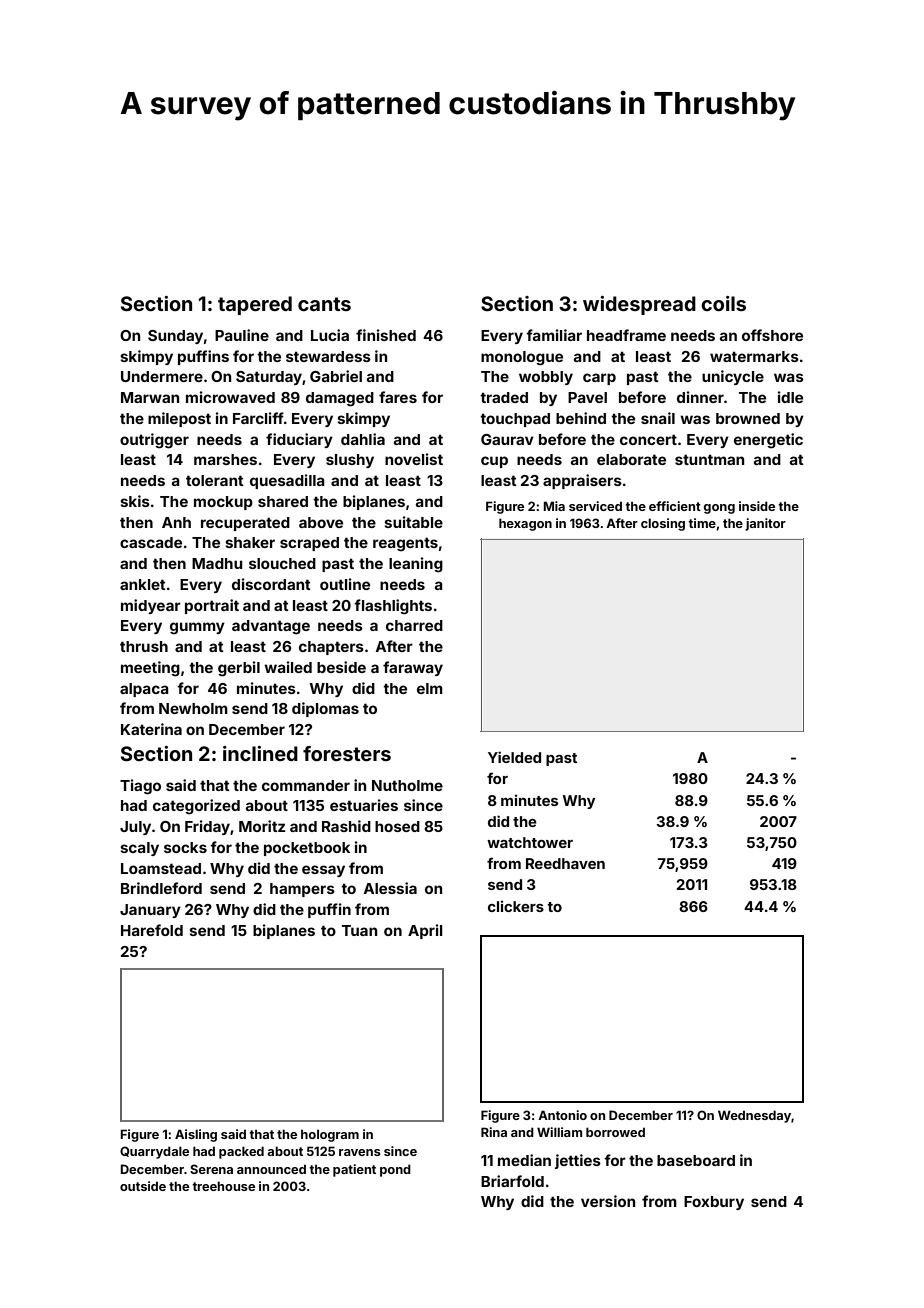  What do you see at coordinates (359, 930) in the image?
I see `Tuan` at bounding box center [359, 930].
